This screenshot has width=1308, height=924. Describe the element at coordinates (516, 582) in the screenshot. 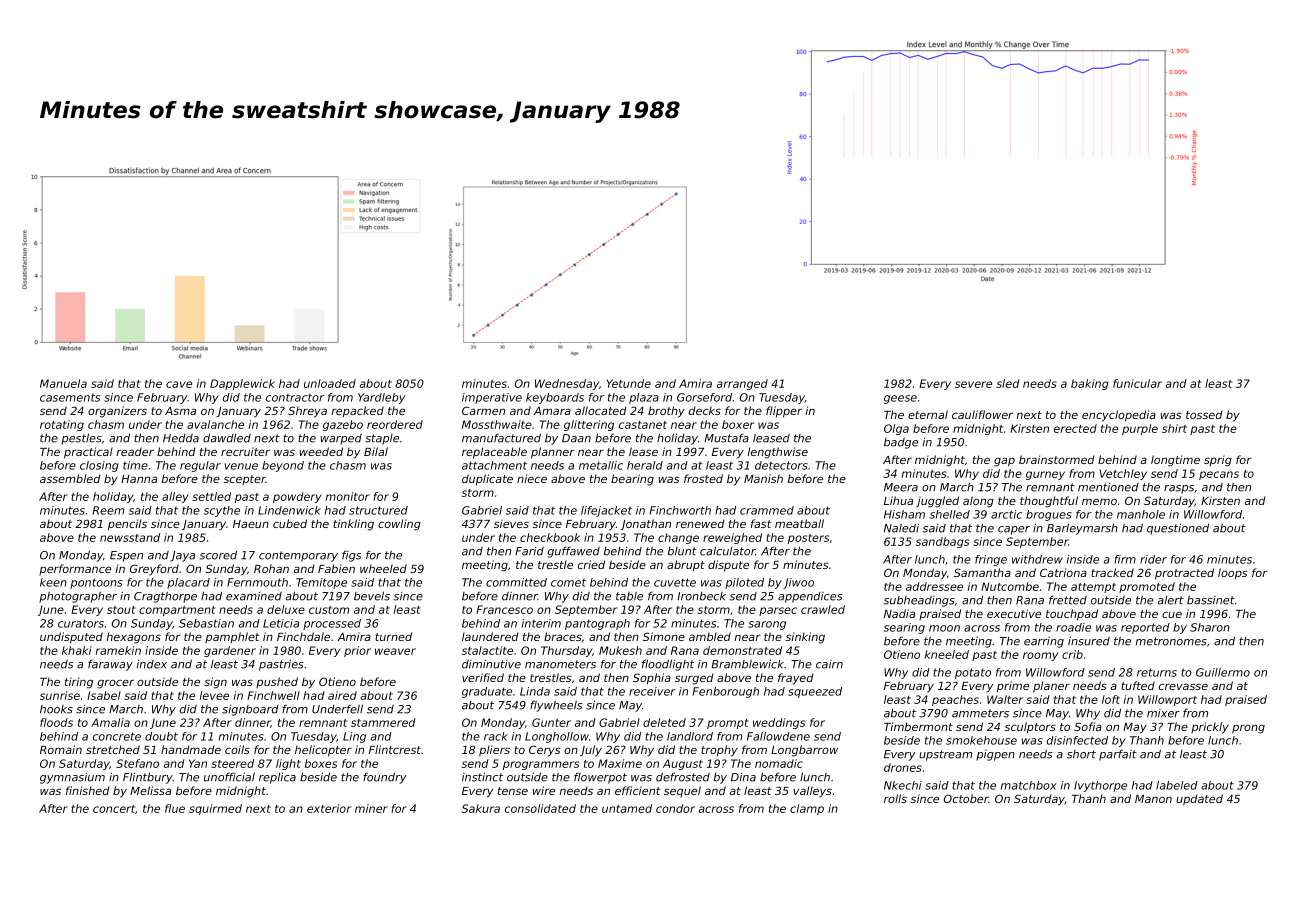

I see `committed` at that location.
